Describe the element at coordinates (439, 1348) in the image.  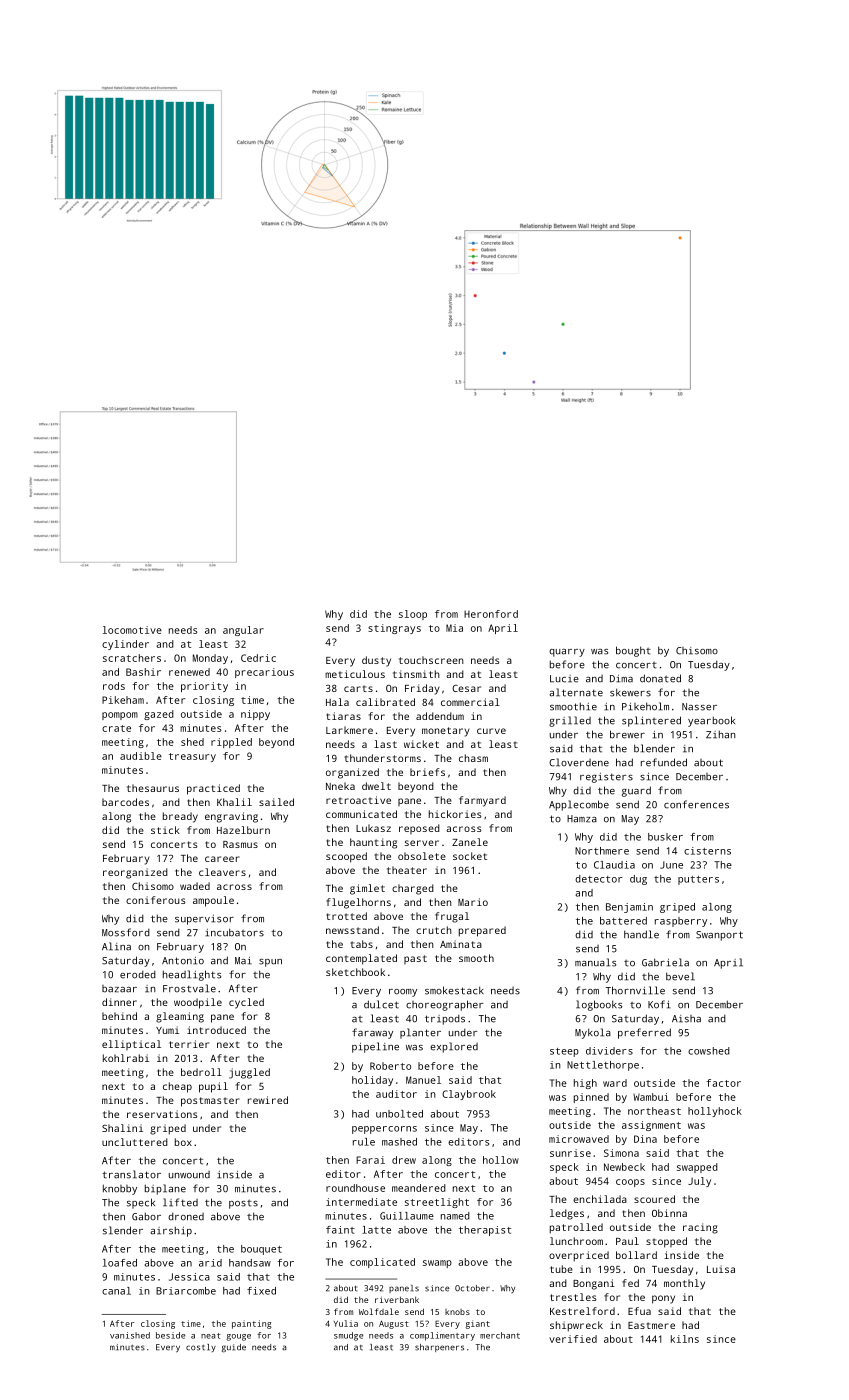
I see `sharpeners` at that location.
